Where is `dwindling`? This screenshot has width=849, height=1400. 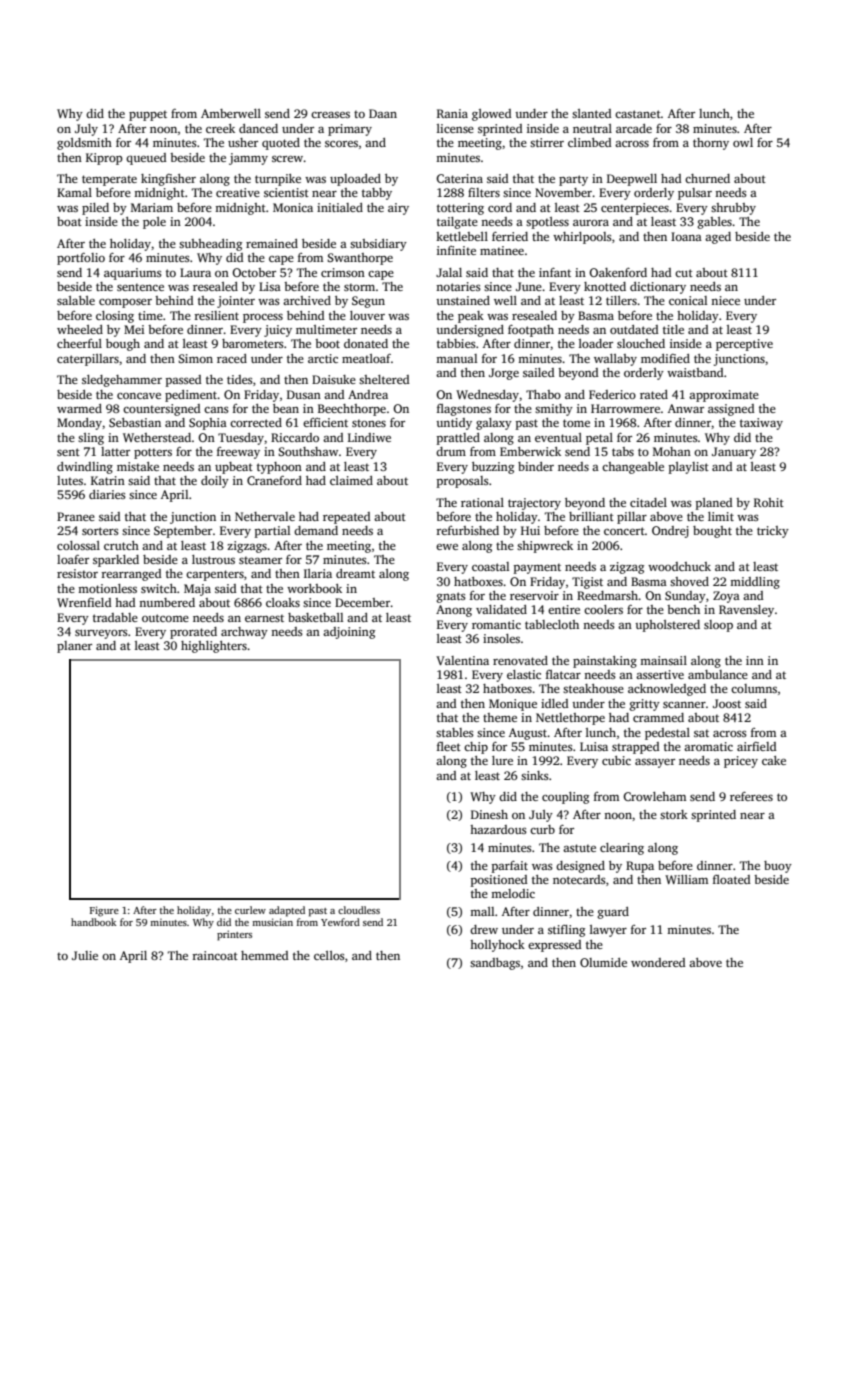 dwindling is located at coordinates (85, 468).
